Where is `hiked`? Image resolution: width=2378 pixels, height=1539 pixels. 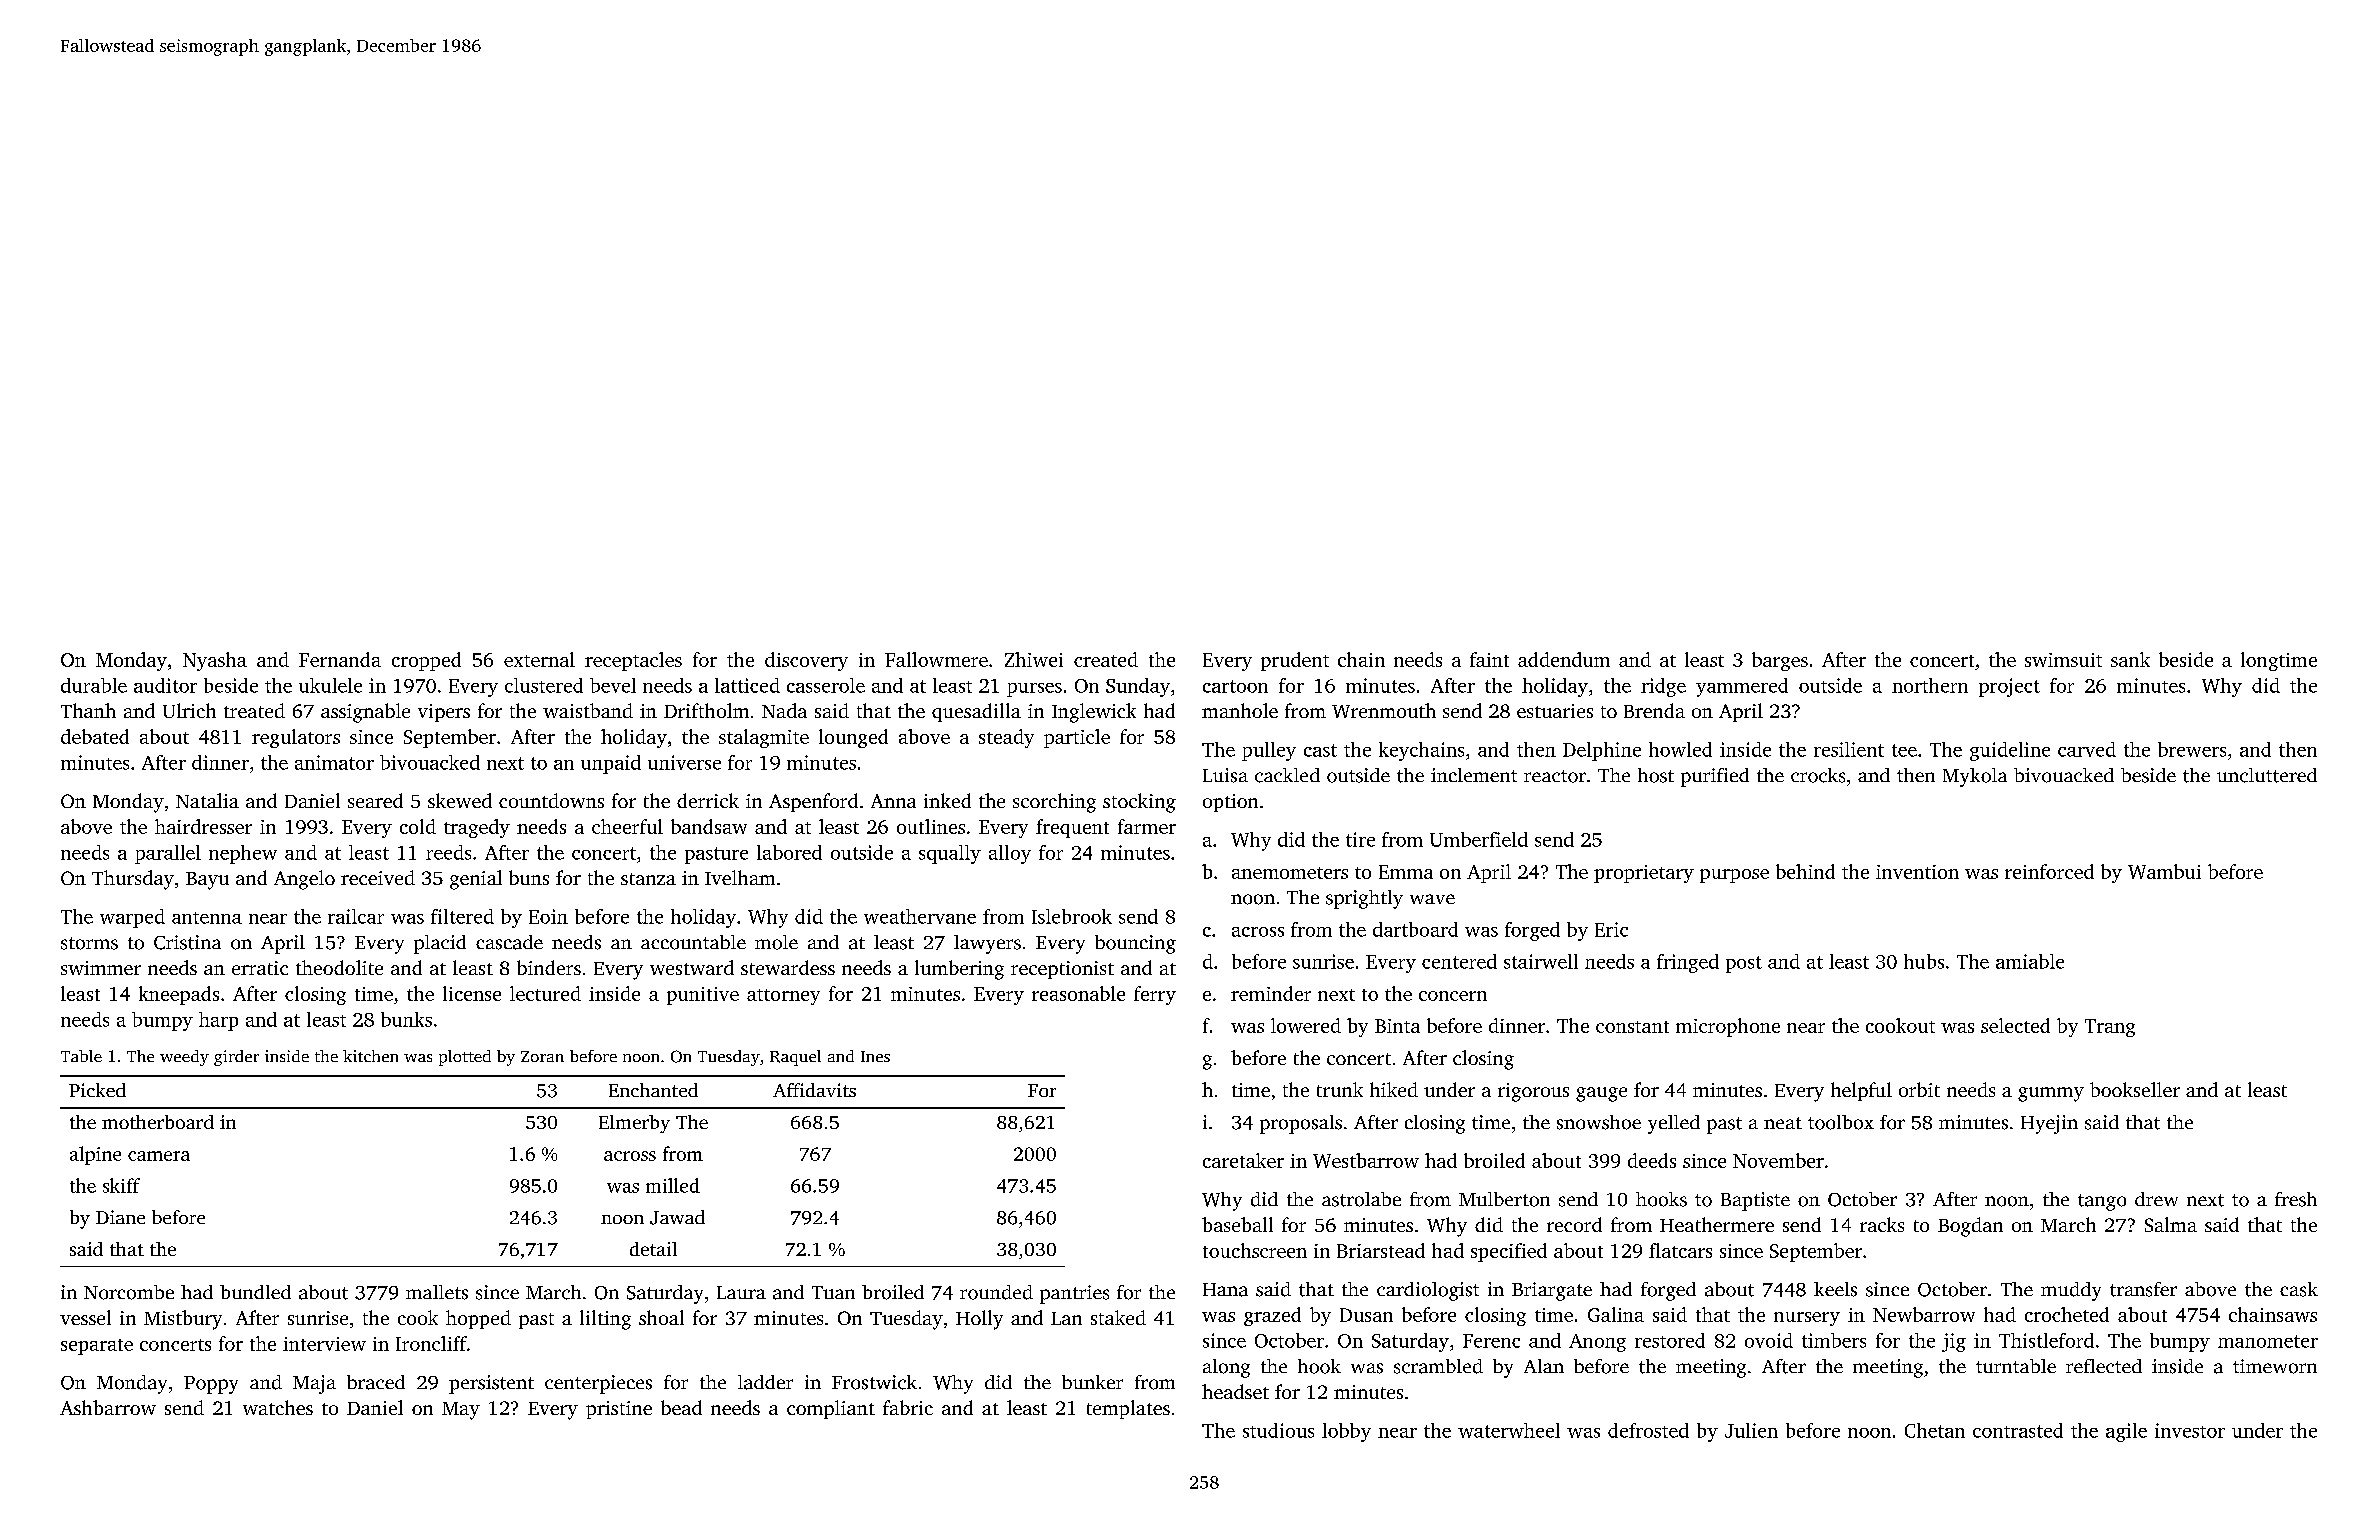
hiked is located at coordinates (1394, 1089).
